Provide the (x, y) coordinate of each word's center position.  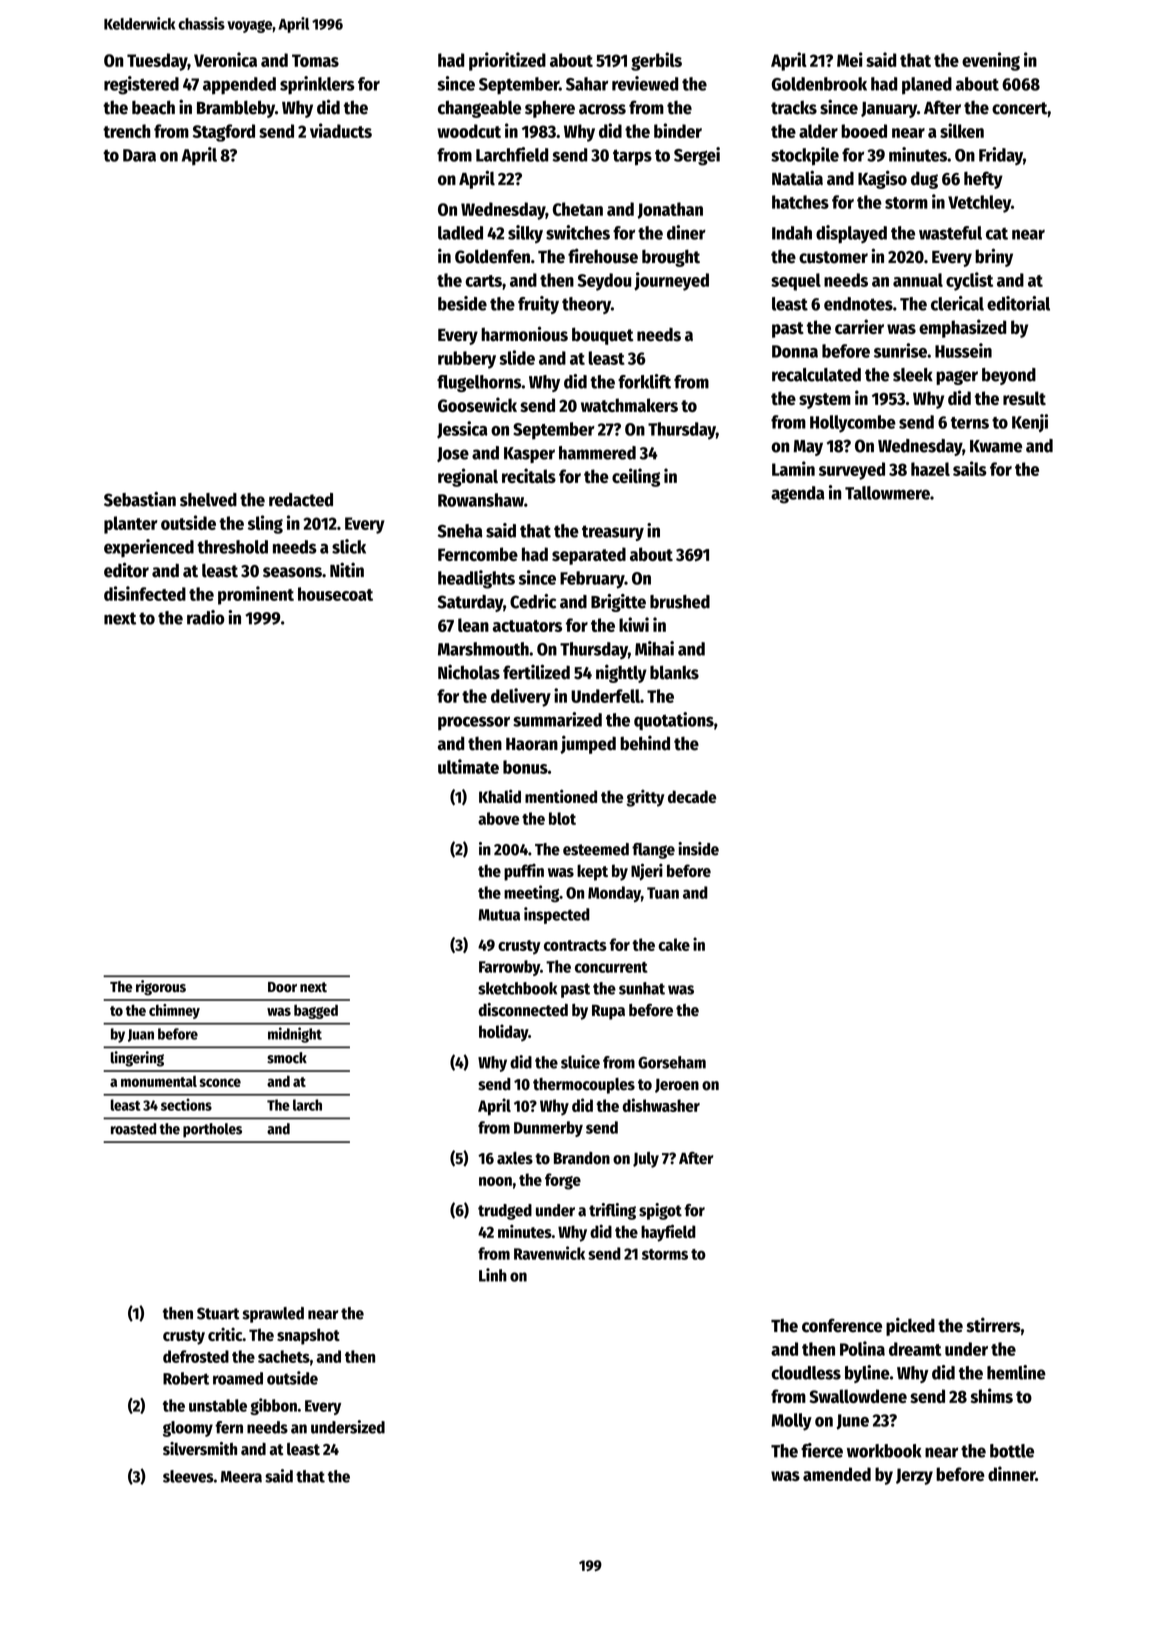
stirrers (993, 1325)
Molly (791, 1422)
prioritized (507, 61)
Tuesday (157, 62)
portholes (212, 1130)
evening (991, 61)
